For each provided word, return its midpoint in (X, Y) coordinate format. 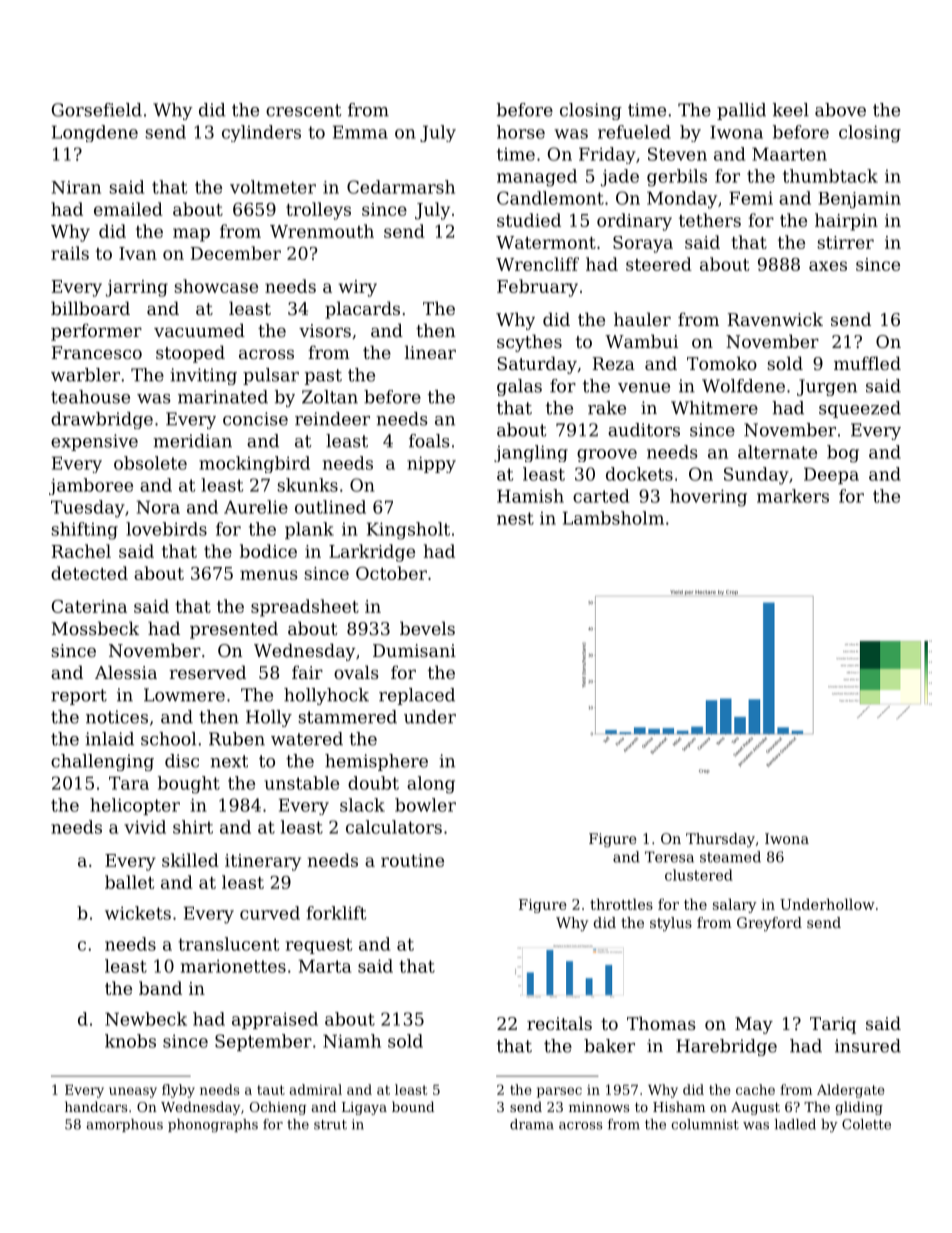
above (840, 110)
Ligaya (364, 1108)
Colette (866, 1124)
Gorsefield (97, 110)
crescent (304, 110)
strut (330, 1125)
